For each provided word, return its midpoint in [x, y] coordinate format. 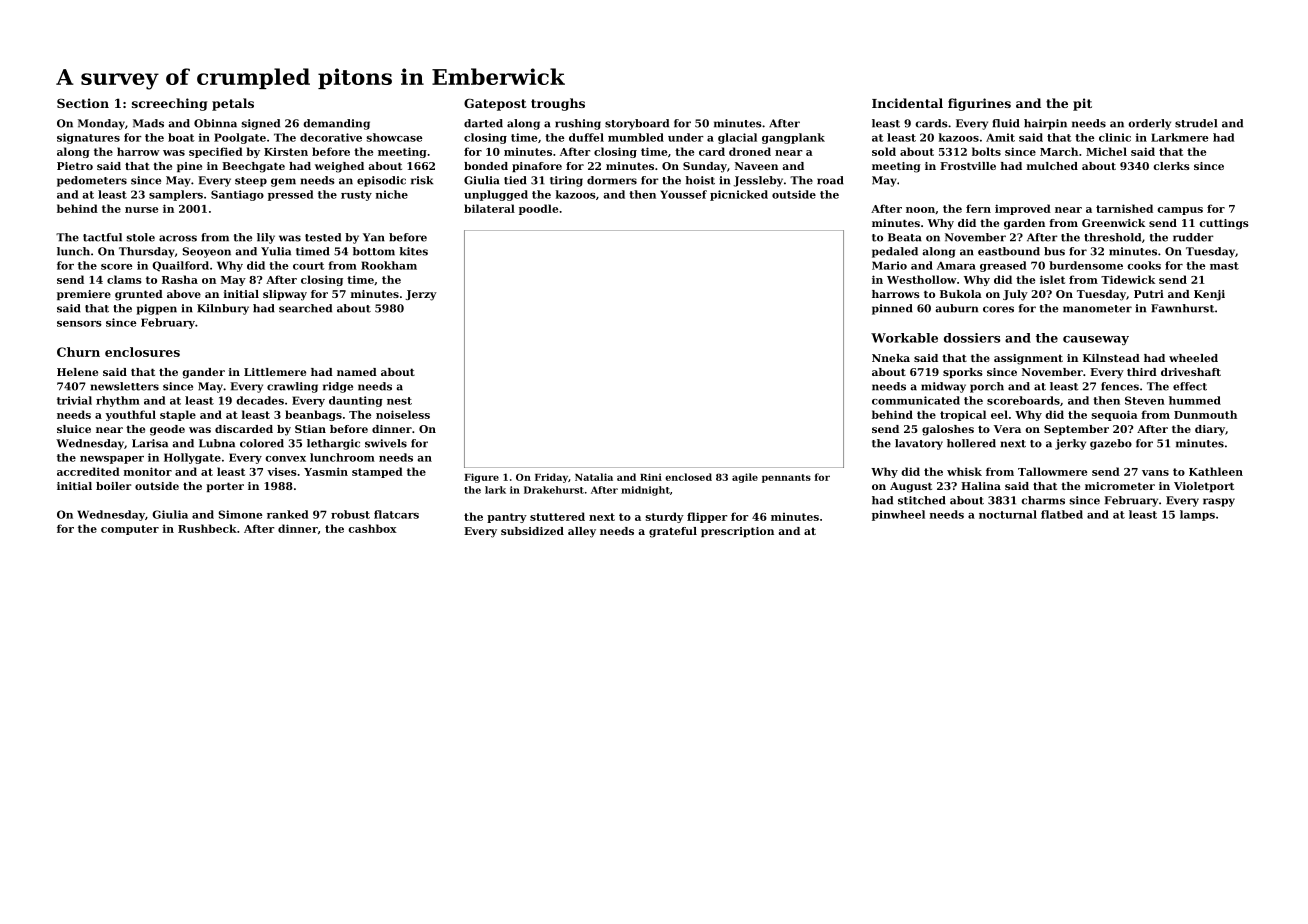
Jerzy [421, 295]
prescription [737, 532]
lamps [1197, 515]
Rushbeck [207, 528]
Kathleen [1216, 471]
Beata [905, 237]
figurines [979, 104]
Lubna [217, 443]
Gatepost [495, 104]
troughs [558, 104]
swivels [386, 443]
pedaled [895, 252]
